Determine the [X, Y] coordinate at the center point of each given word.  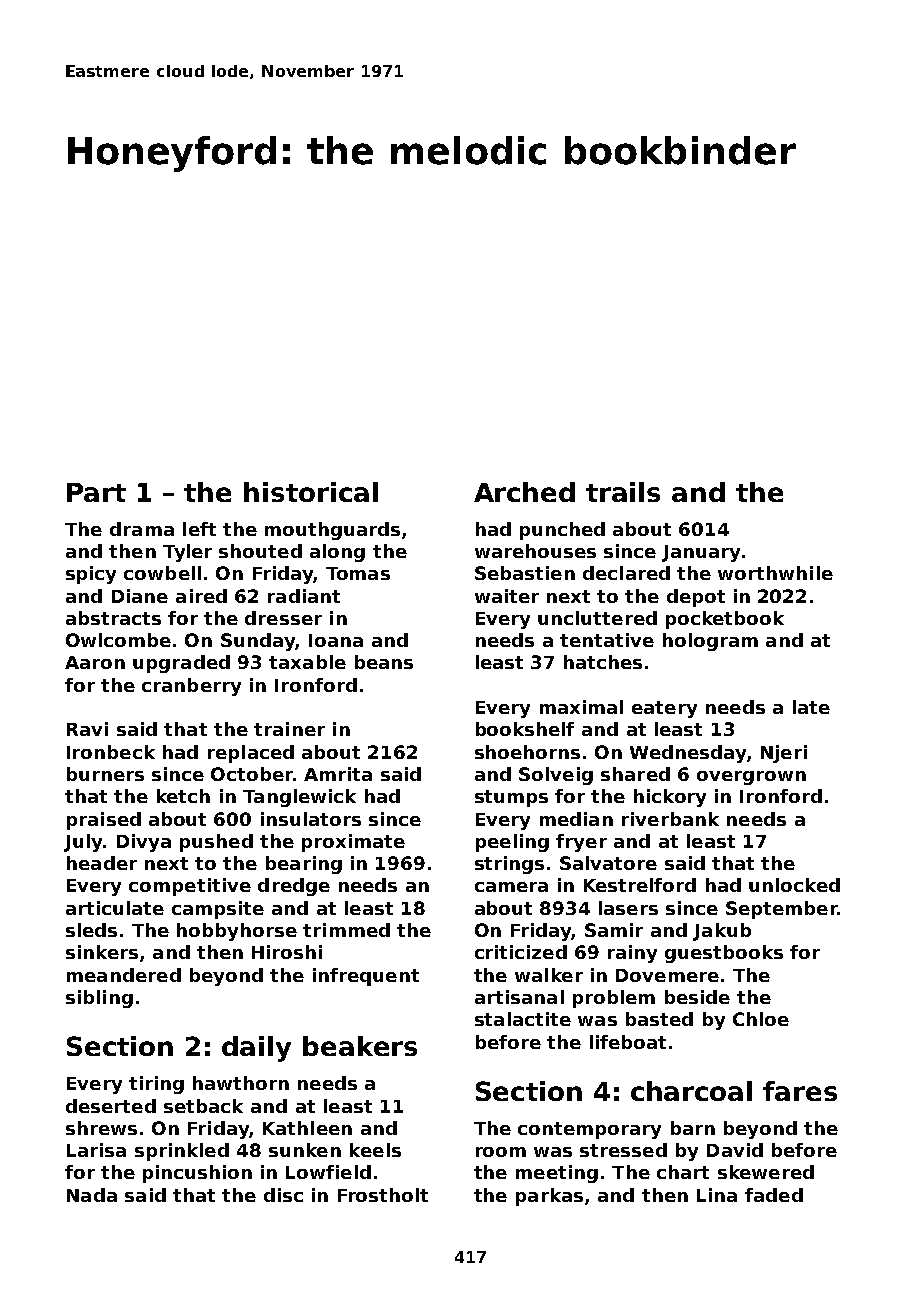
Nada [92, 1195]
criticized [521, 952]
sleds [91, 930]
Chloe [761, 1019]
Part [96, 492]
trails [623, 492]
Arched [524, 492]
